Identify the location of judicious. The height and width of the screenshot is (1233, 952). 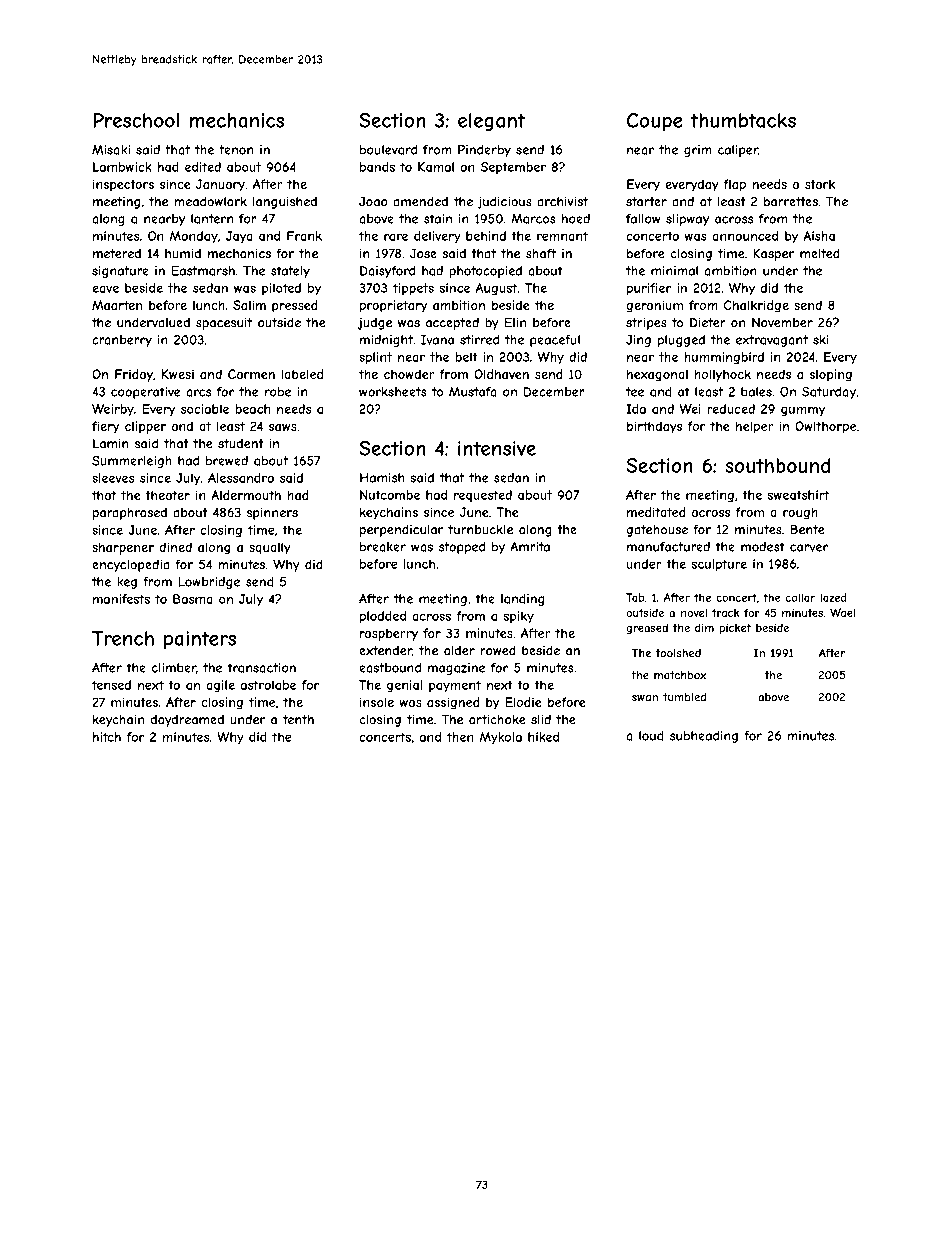
(504, 202).
